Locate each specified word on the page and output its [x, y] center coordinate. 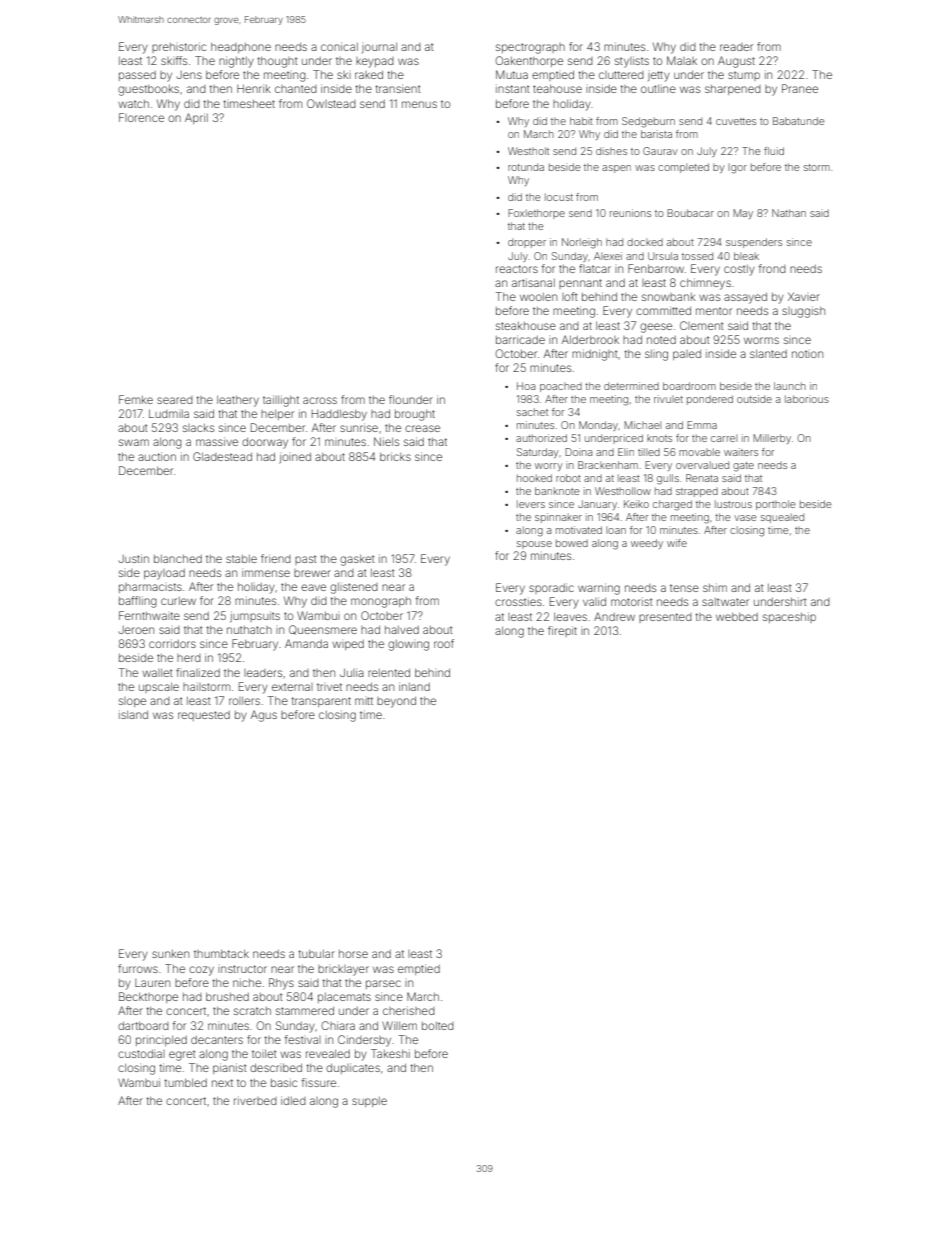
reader [736, 47]
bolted [438, 1026]
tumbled [185, 1083]
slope [132, 702]
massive [217, 441]
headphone [241, 48]
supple [369, 1102]
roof [444, 643]
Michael [642, 425]
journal [379, 48]
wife [677, 543]
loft [570, 296]
